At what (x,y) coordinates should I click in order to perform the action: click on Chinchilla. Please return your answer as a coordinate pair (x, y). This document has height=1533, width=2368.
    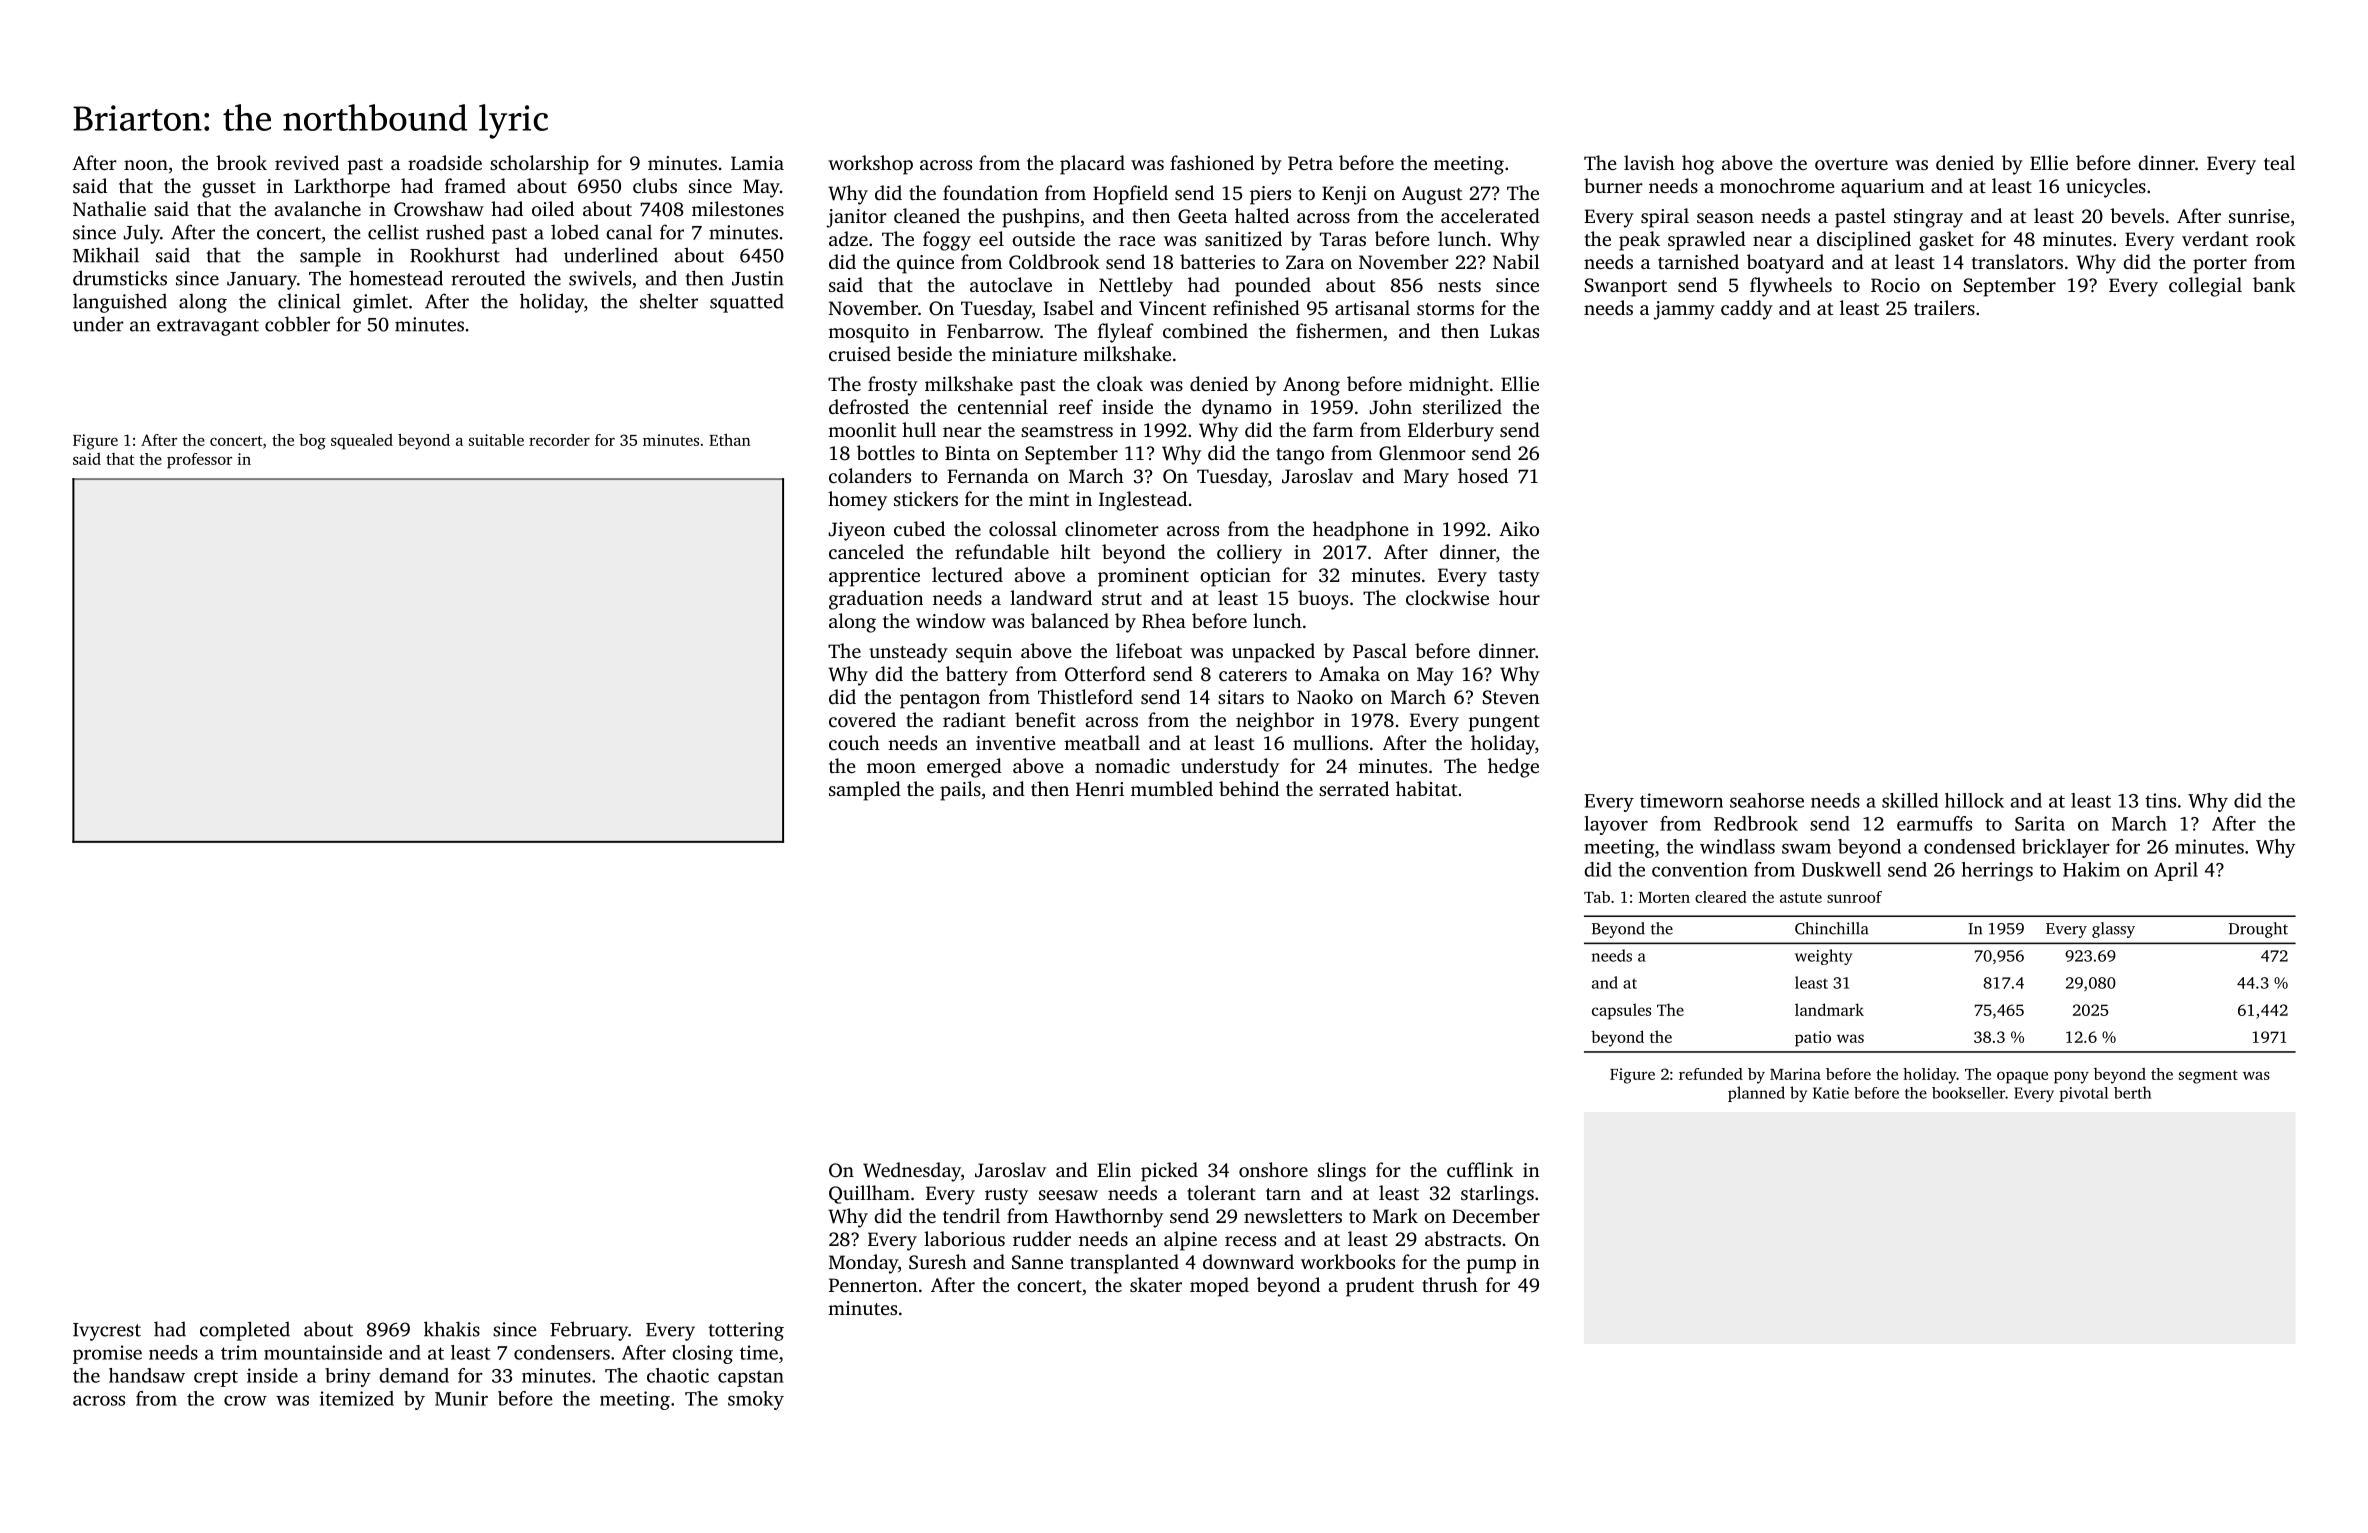
    Looking at the image, I should click on (1831, 928).
